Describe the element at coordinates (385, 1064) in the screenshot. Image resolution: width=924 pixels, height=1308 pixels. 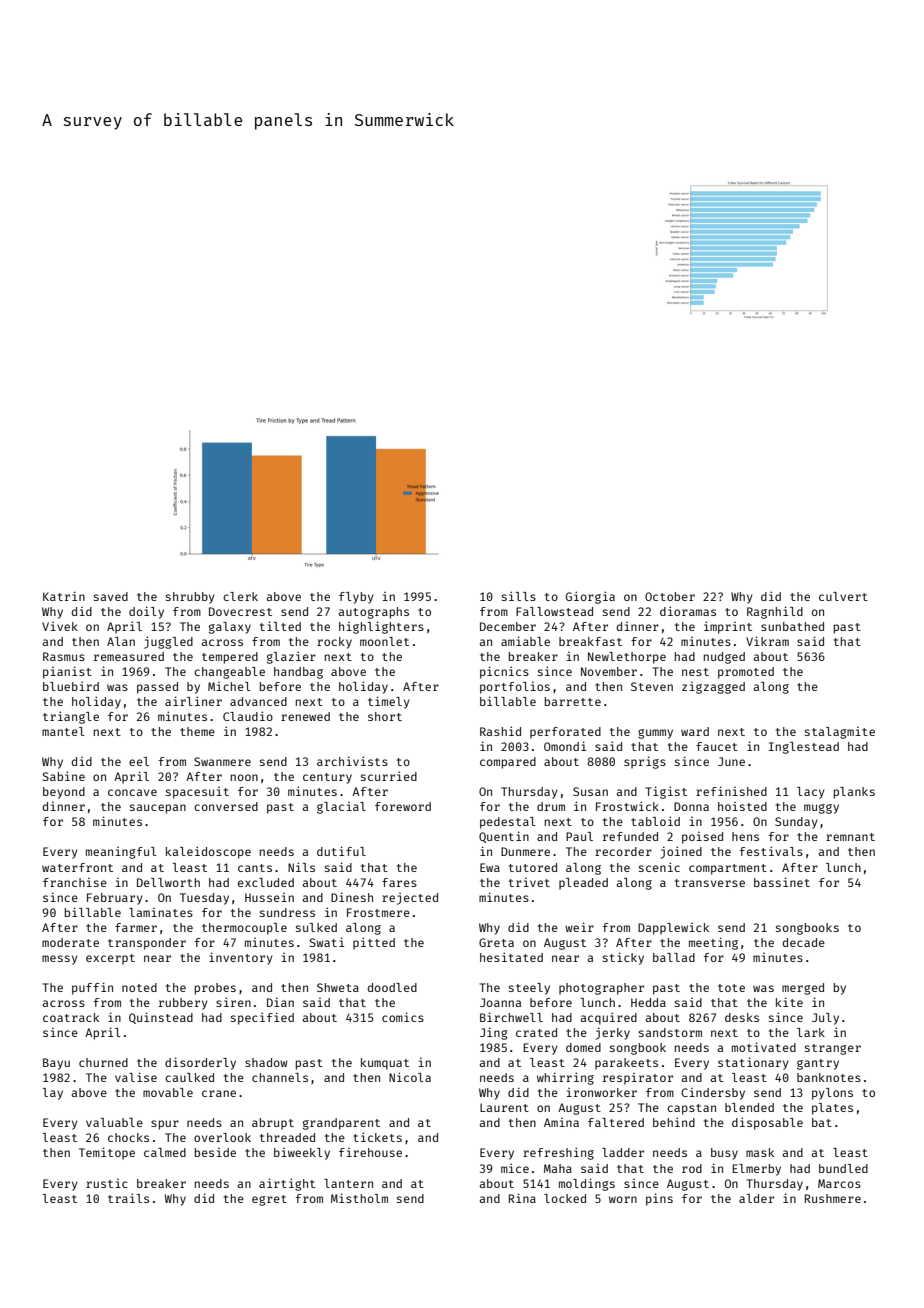
I see `kumquat` at that location.
